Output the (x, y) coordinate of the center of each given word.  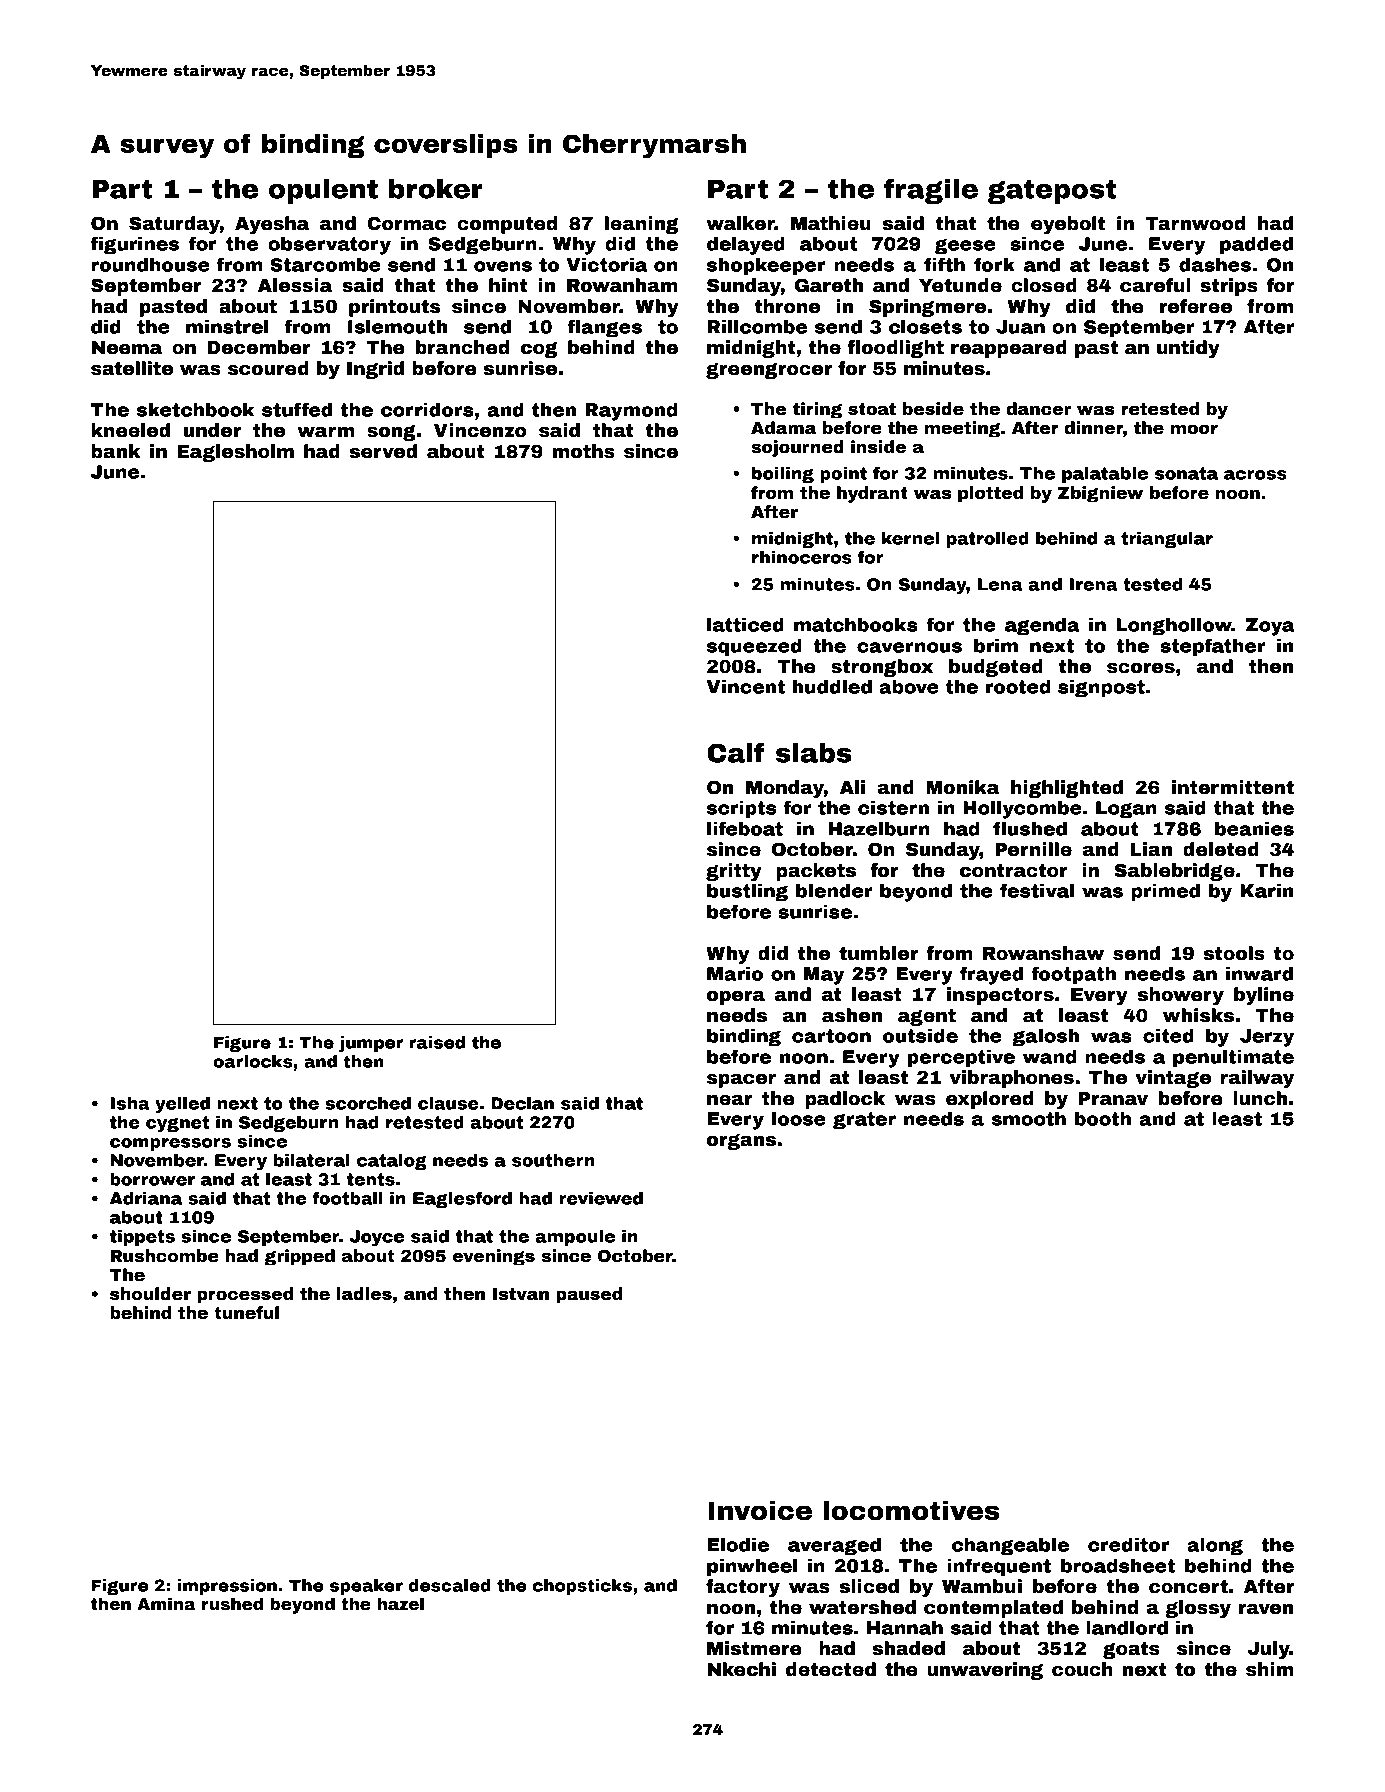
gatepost (1052, 192)
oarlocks (253, 1061)
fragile (931, 191)
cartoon (831, 1036)
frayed (991, 975)
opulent (323, 191)
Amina (166, 1604)
